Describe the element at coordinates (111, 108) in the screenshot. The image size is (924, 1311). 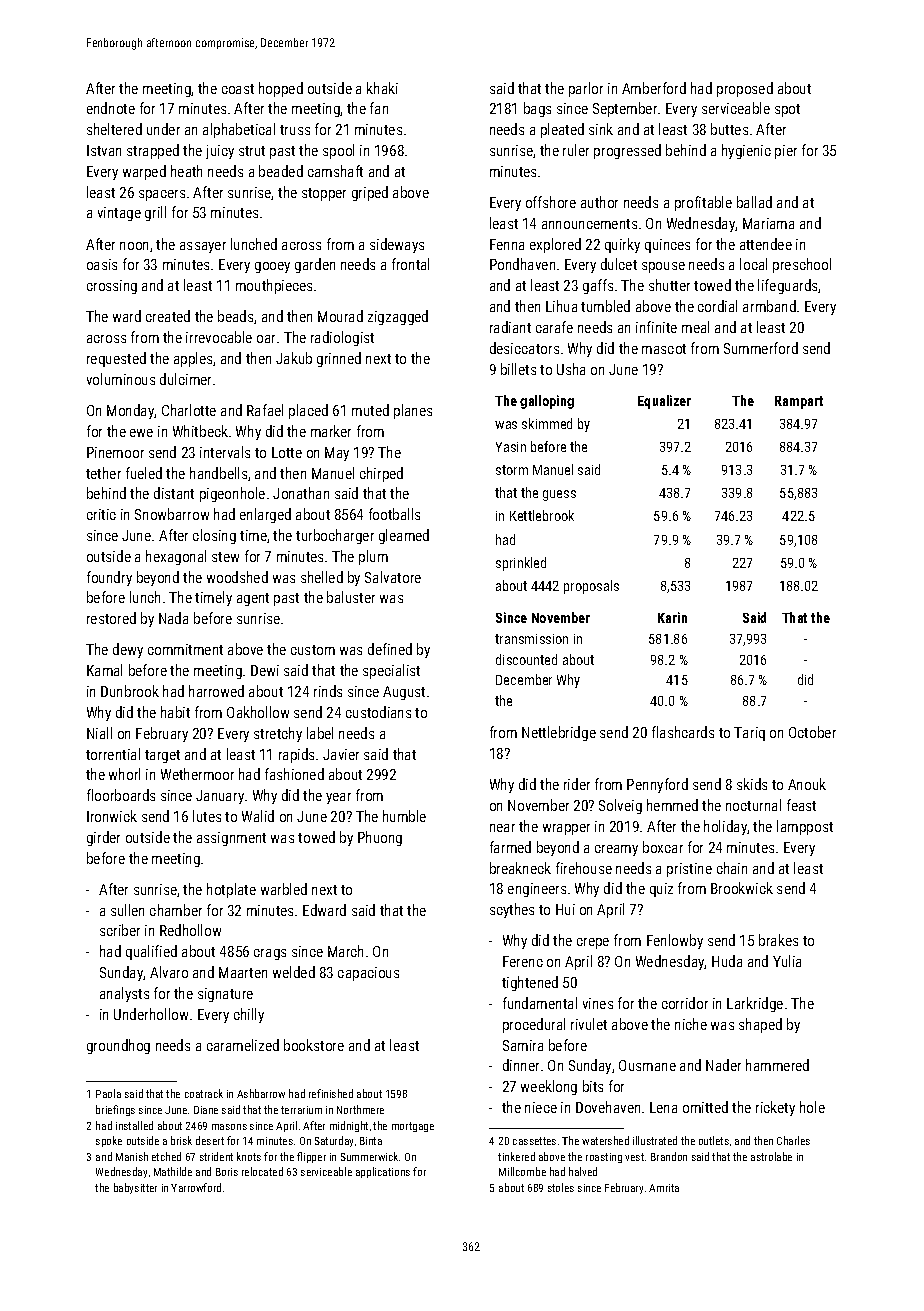
I see `endnote` at that location.
